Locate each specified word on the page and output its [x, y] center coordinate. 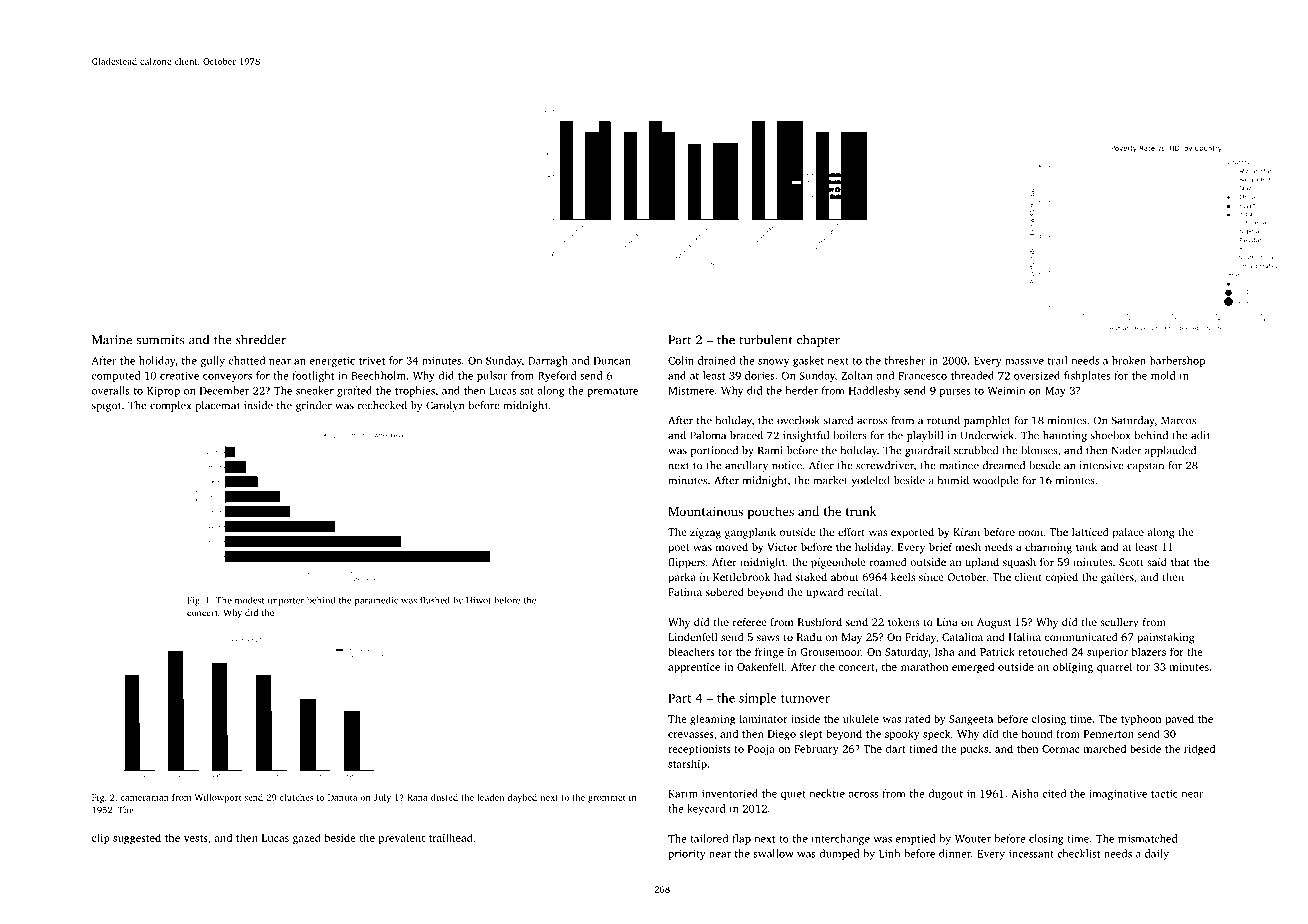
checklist [1078, 853]
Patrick [997, 651]
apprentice [694, 668]
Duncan [612, 361]
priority [687, 854]
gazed [307, 839]
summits [160, 340]
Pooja [761, 750]
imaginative [1118, 794]
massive [1024, 361]
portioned [714, 451]
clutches [296, 797]
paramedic [376, 601]
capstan [1145, 467]
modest [250, 600]
